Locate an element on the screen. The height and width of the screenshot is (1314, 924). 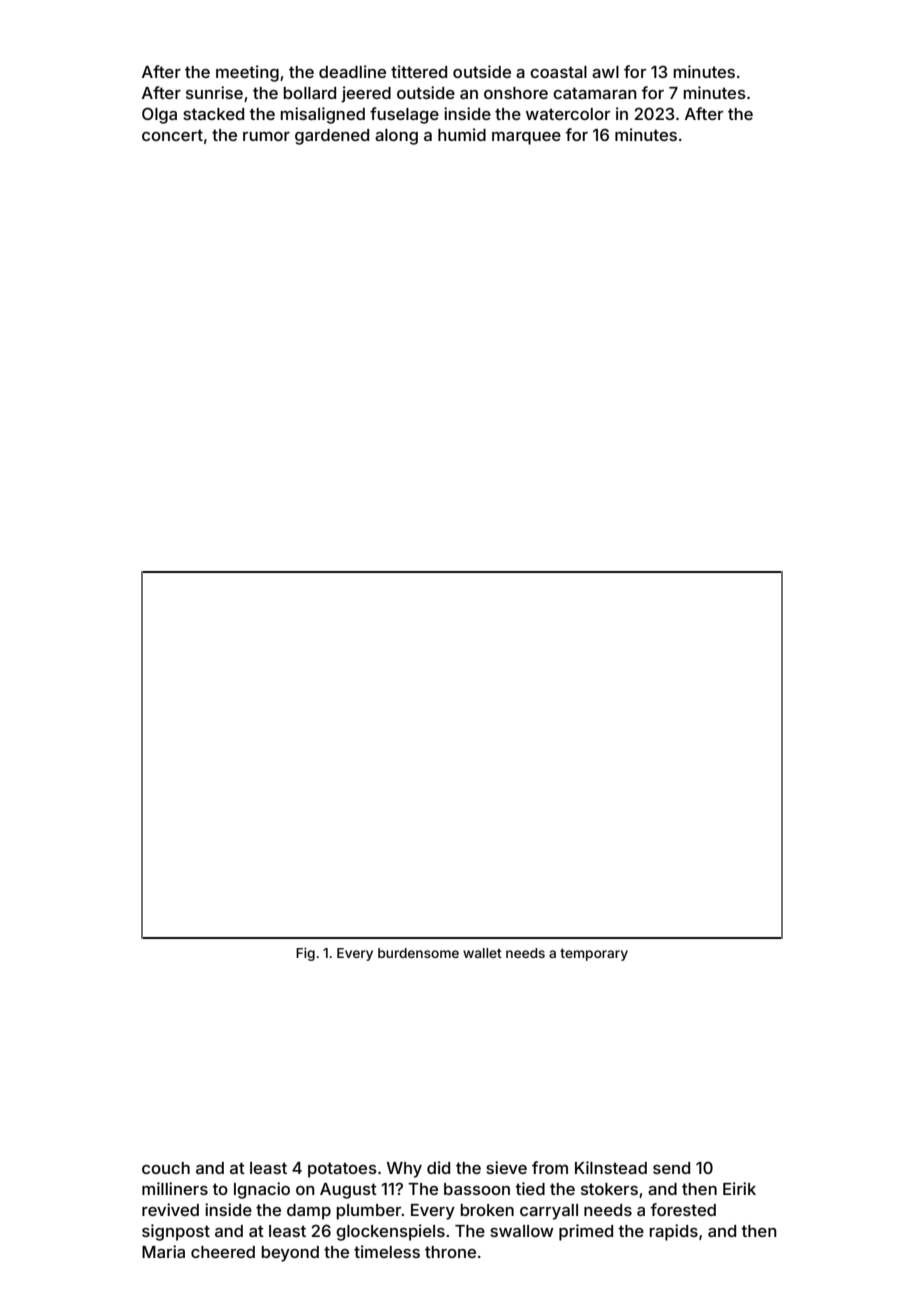
gardened is located at coordinates (332, 137).
